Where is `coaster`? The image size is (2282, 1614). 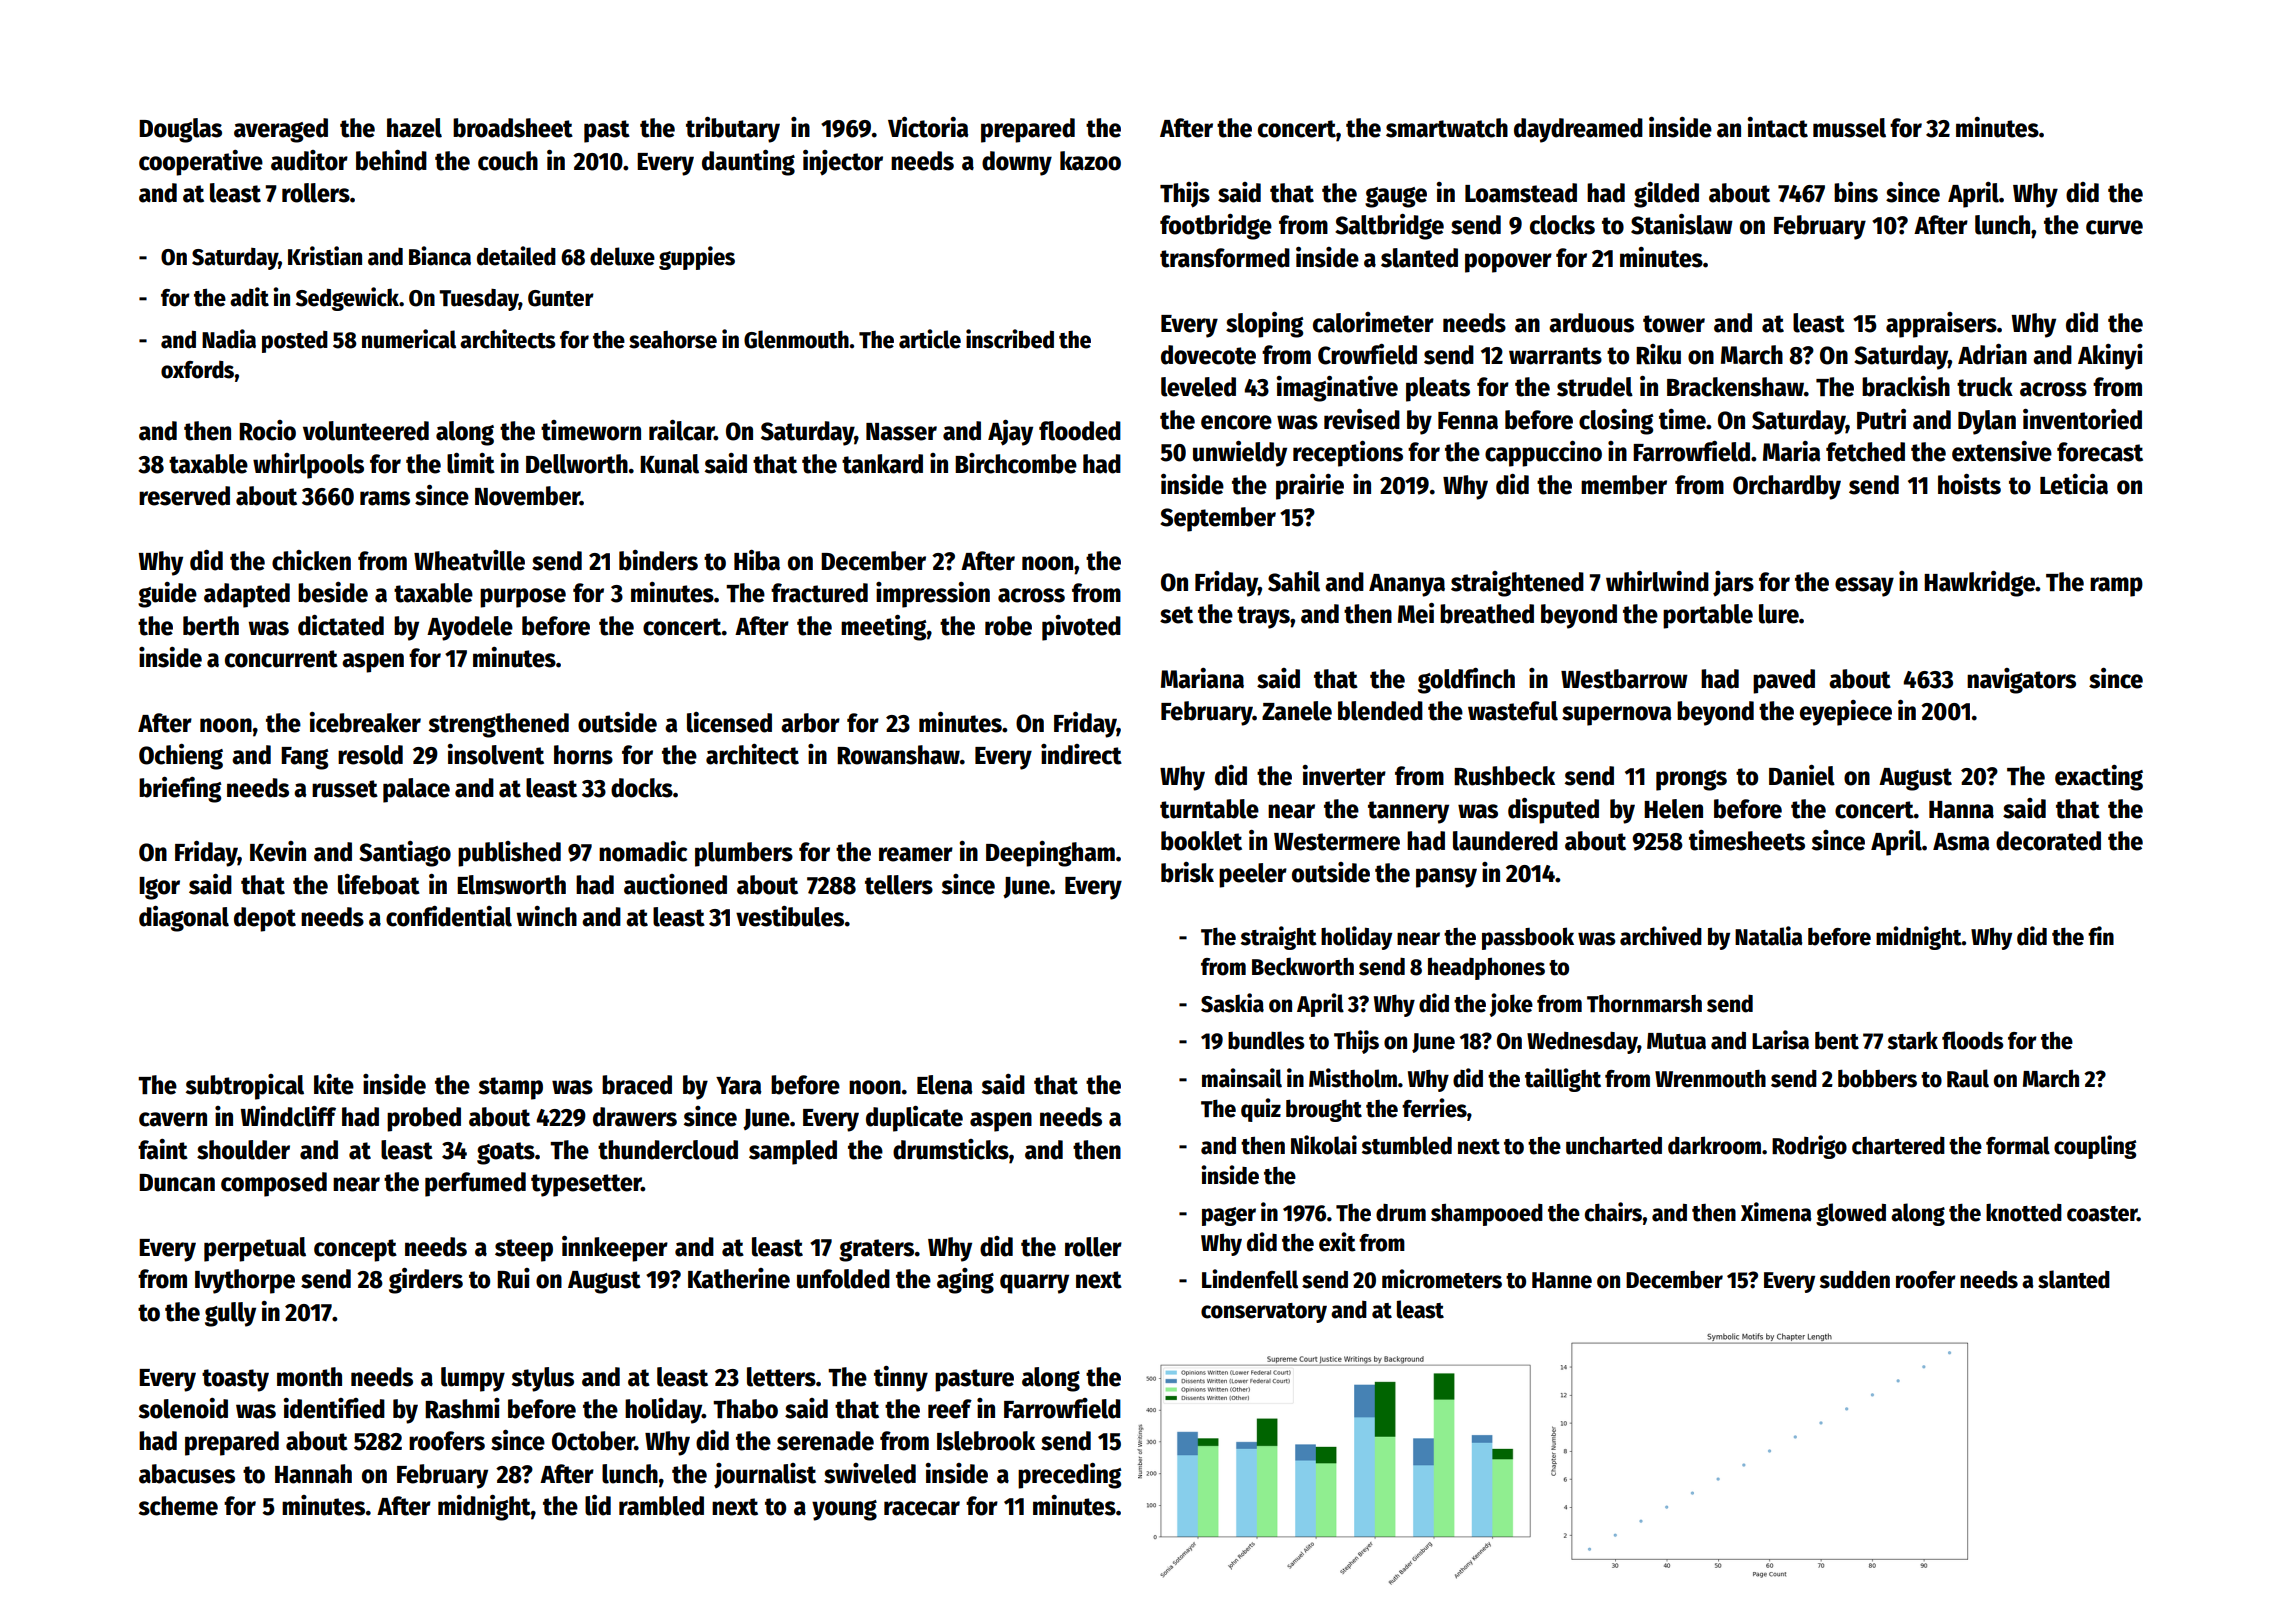 coaster is located at coordinates (2102, 1214).
